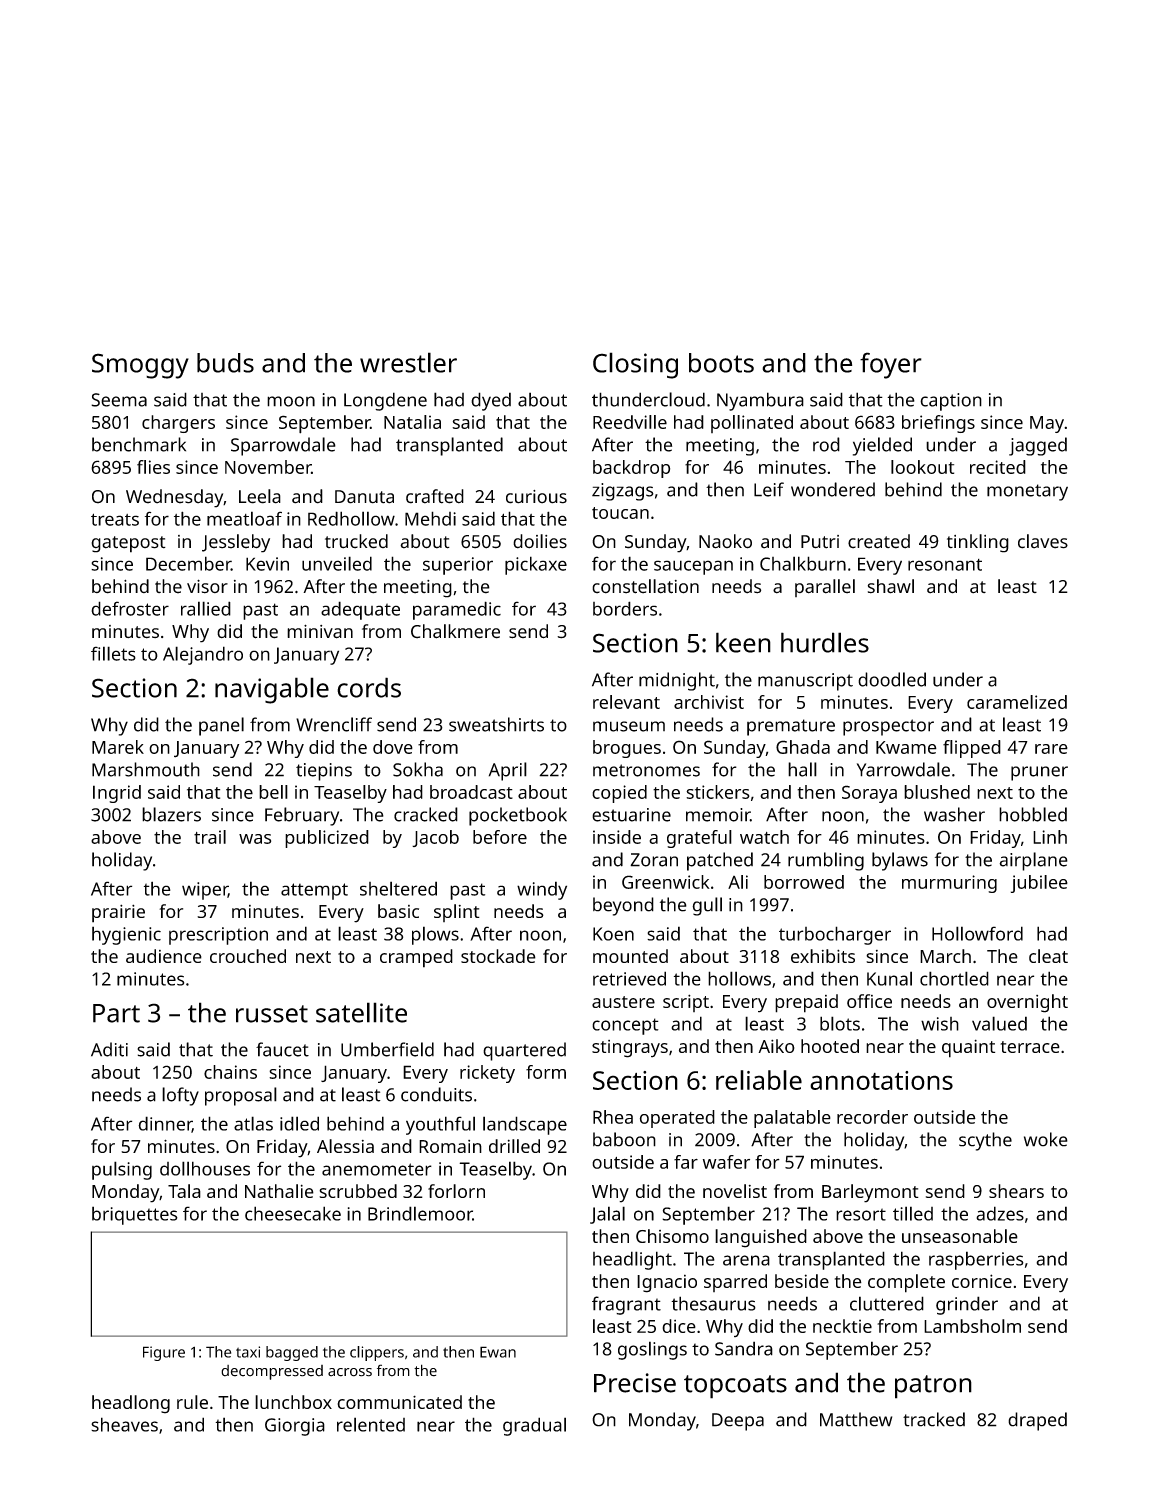  I want to click on broadcast, so click(471, 792).
